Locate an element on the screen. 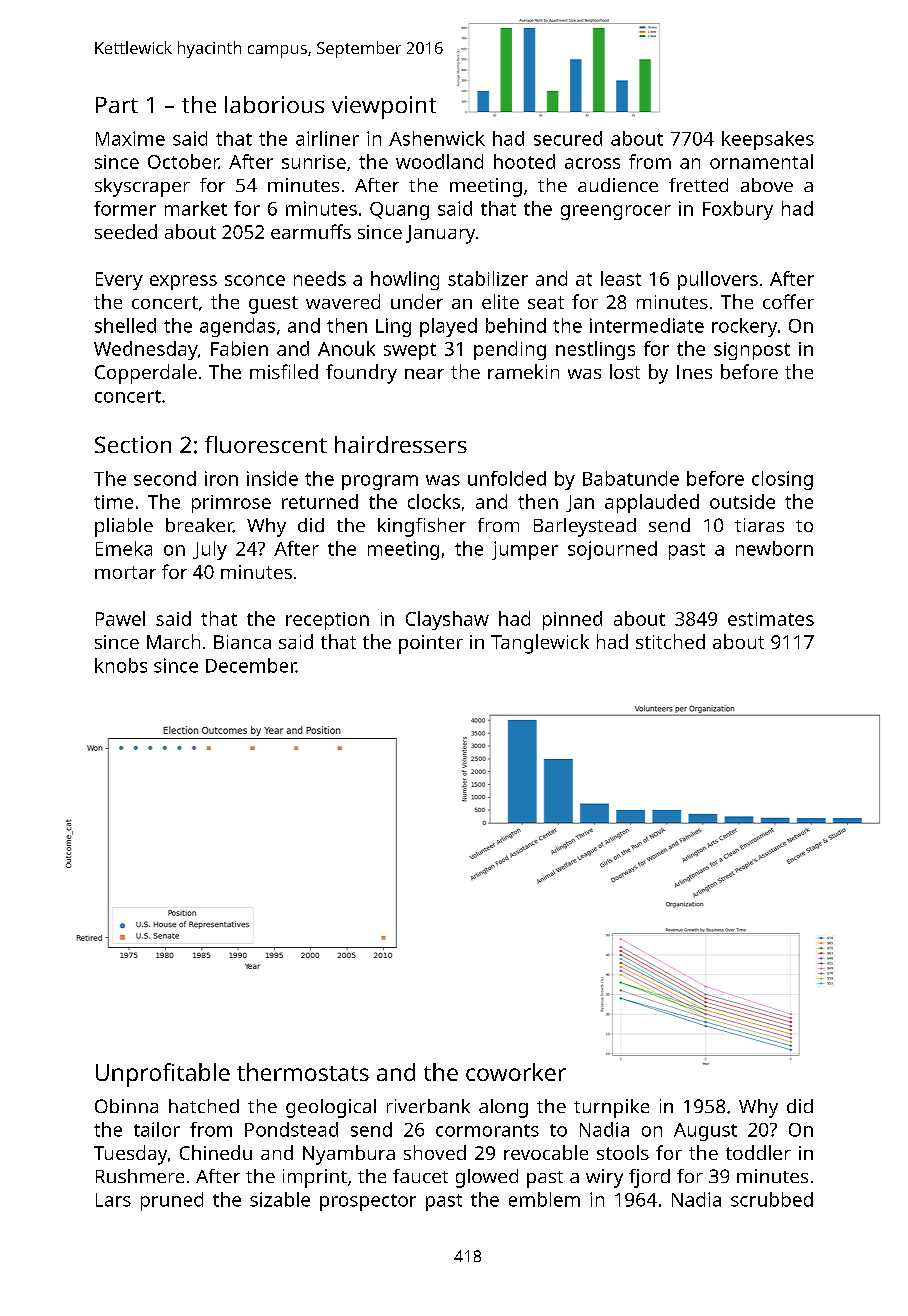 This screenshot has height=1316, width=908. knobs is located at coordinates (121, 665).
